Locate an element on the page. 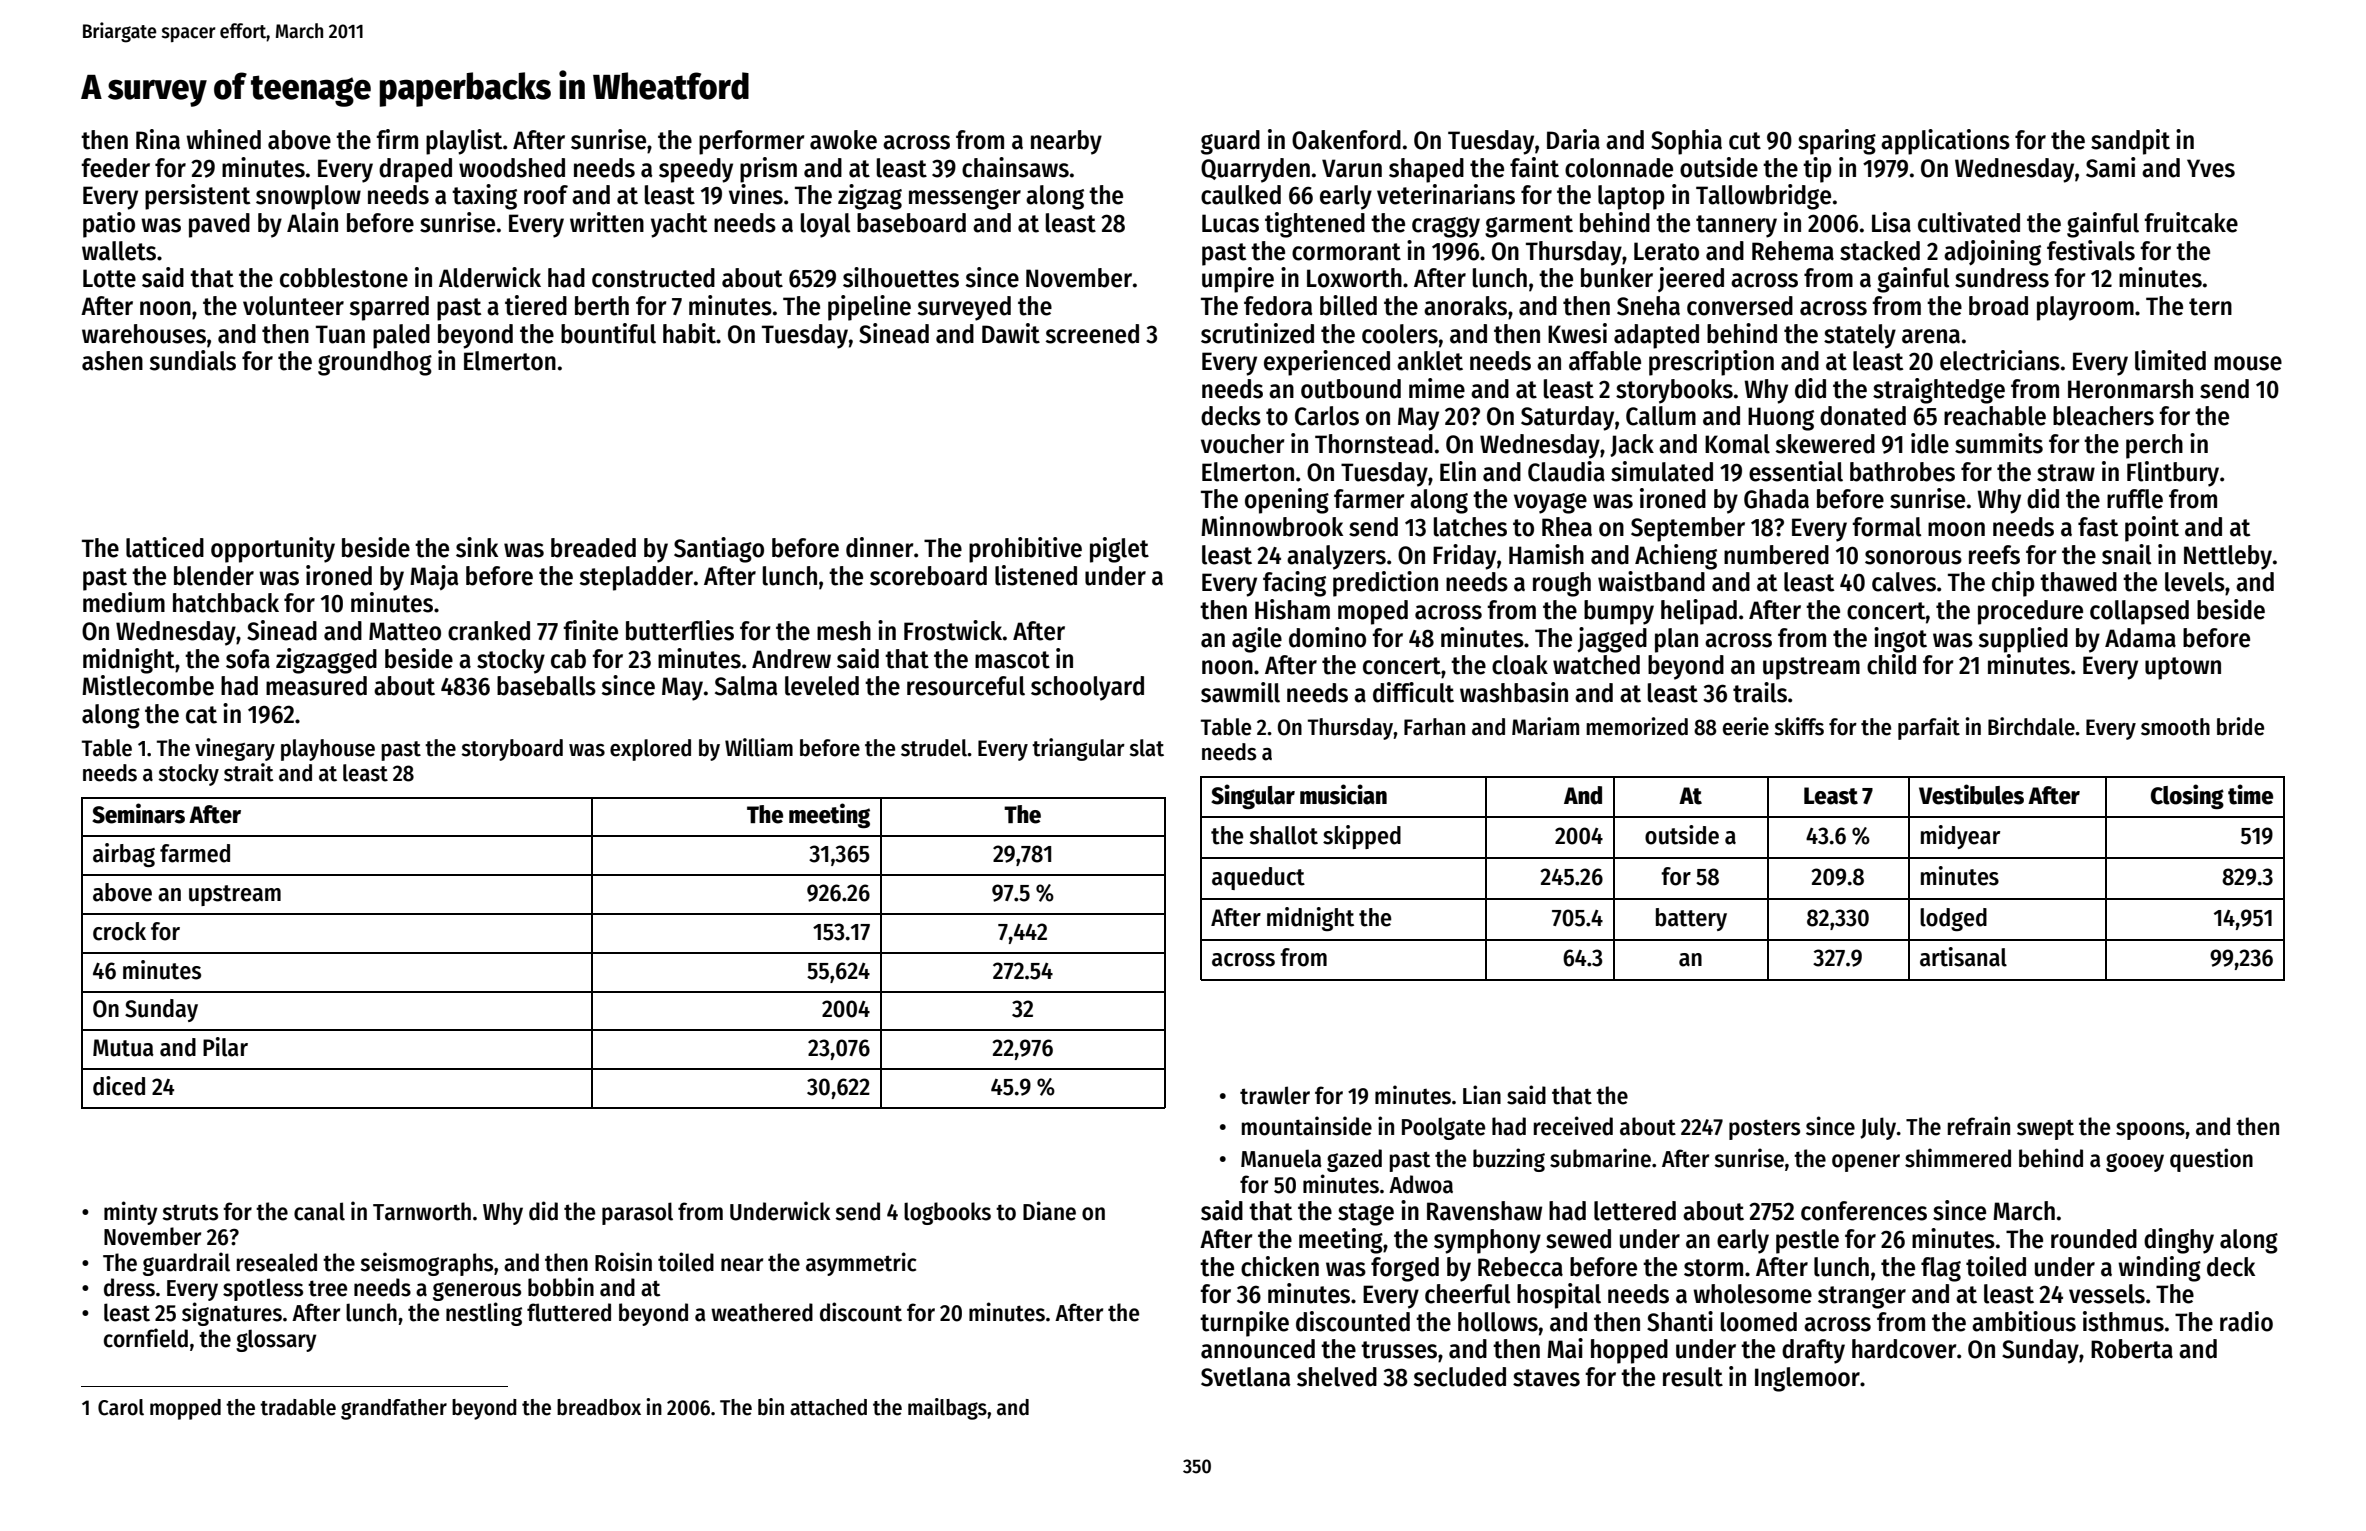 The image size is (2366, 1531). Inglemoor is located at coordinates (1807, 1379).
